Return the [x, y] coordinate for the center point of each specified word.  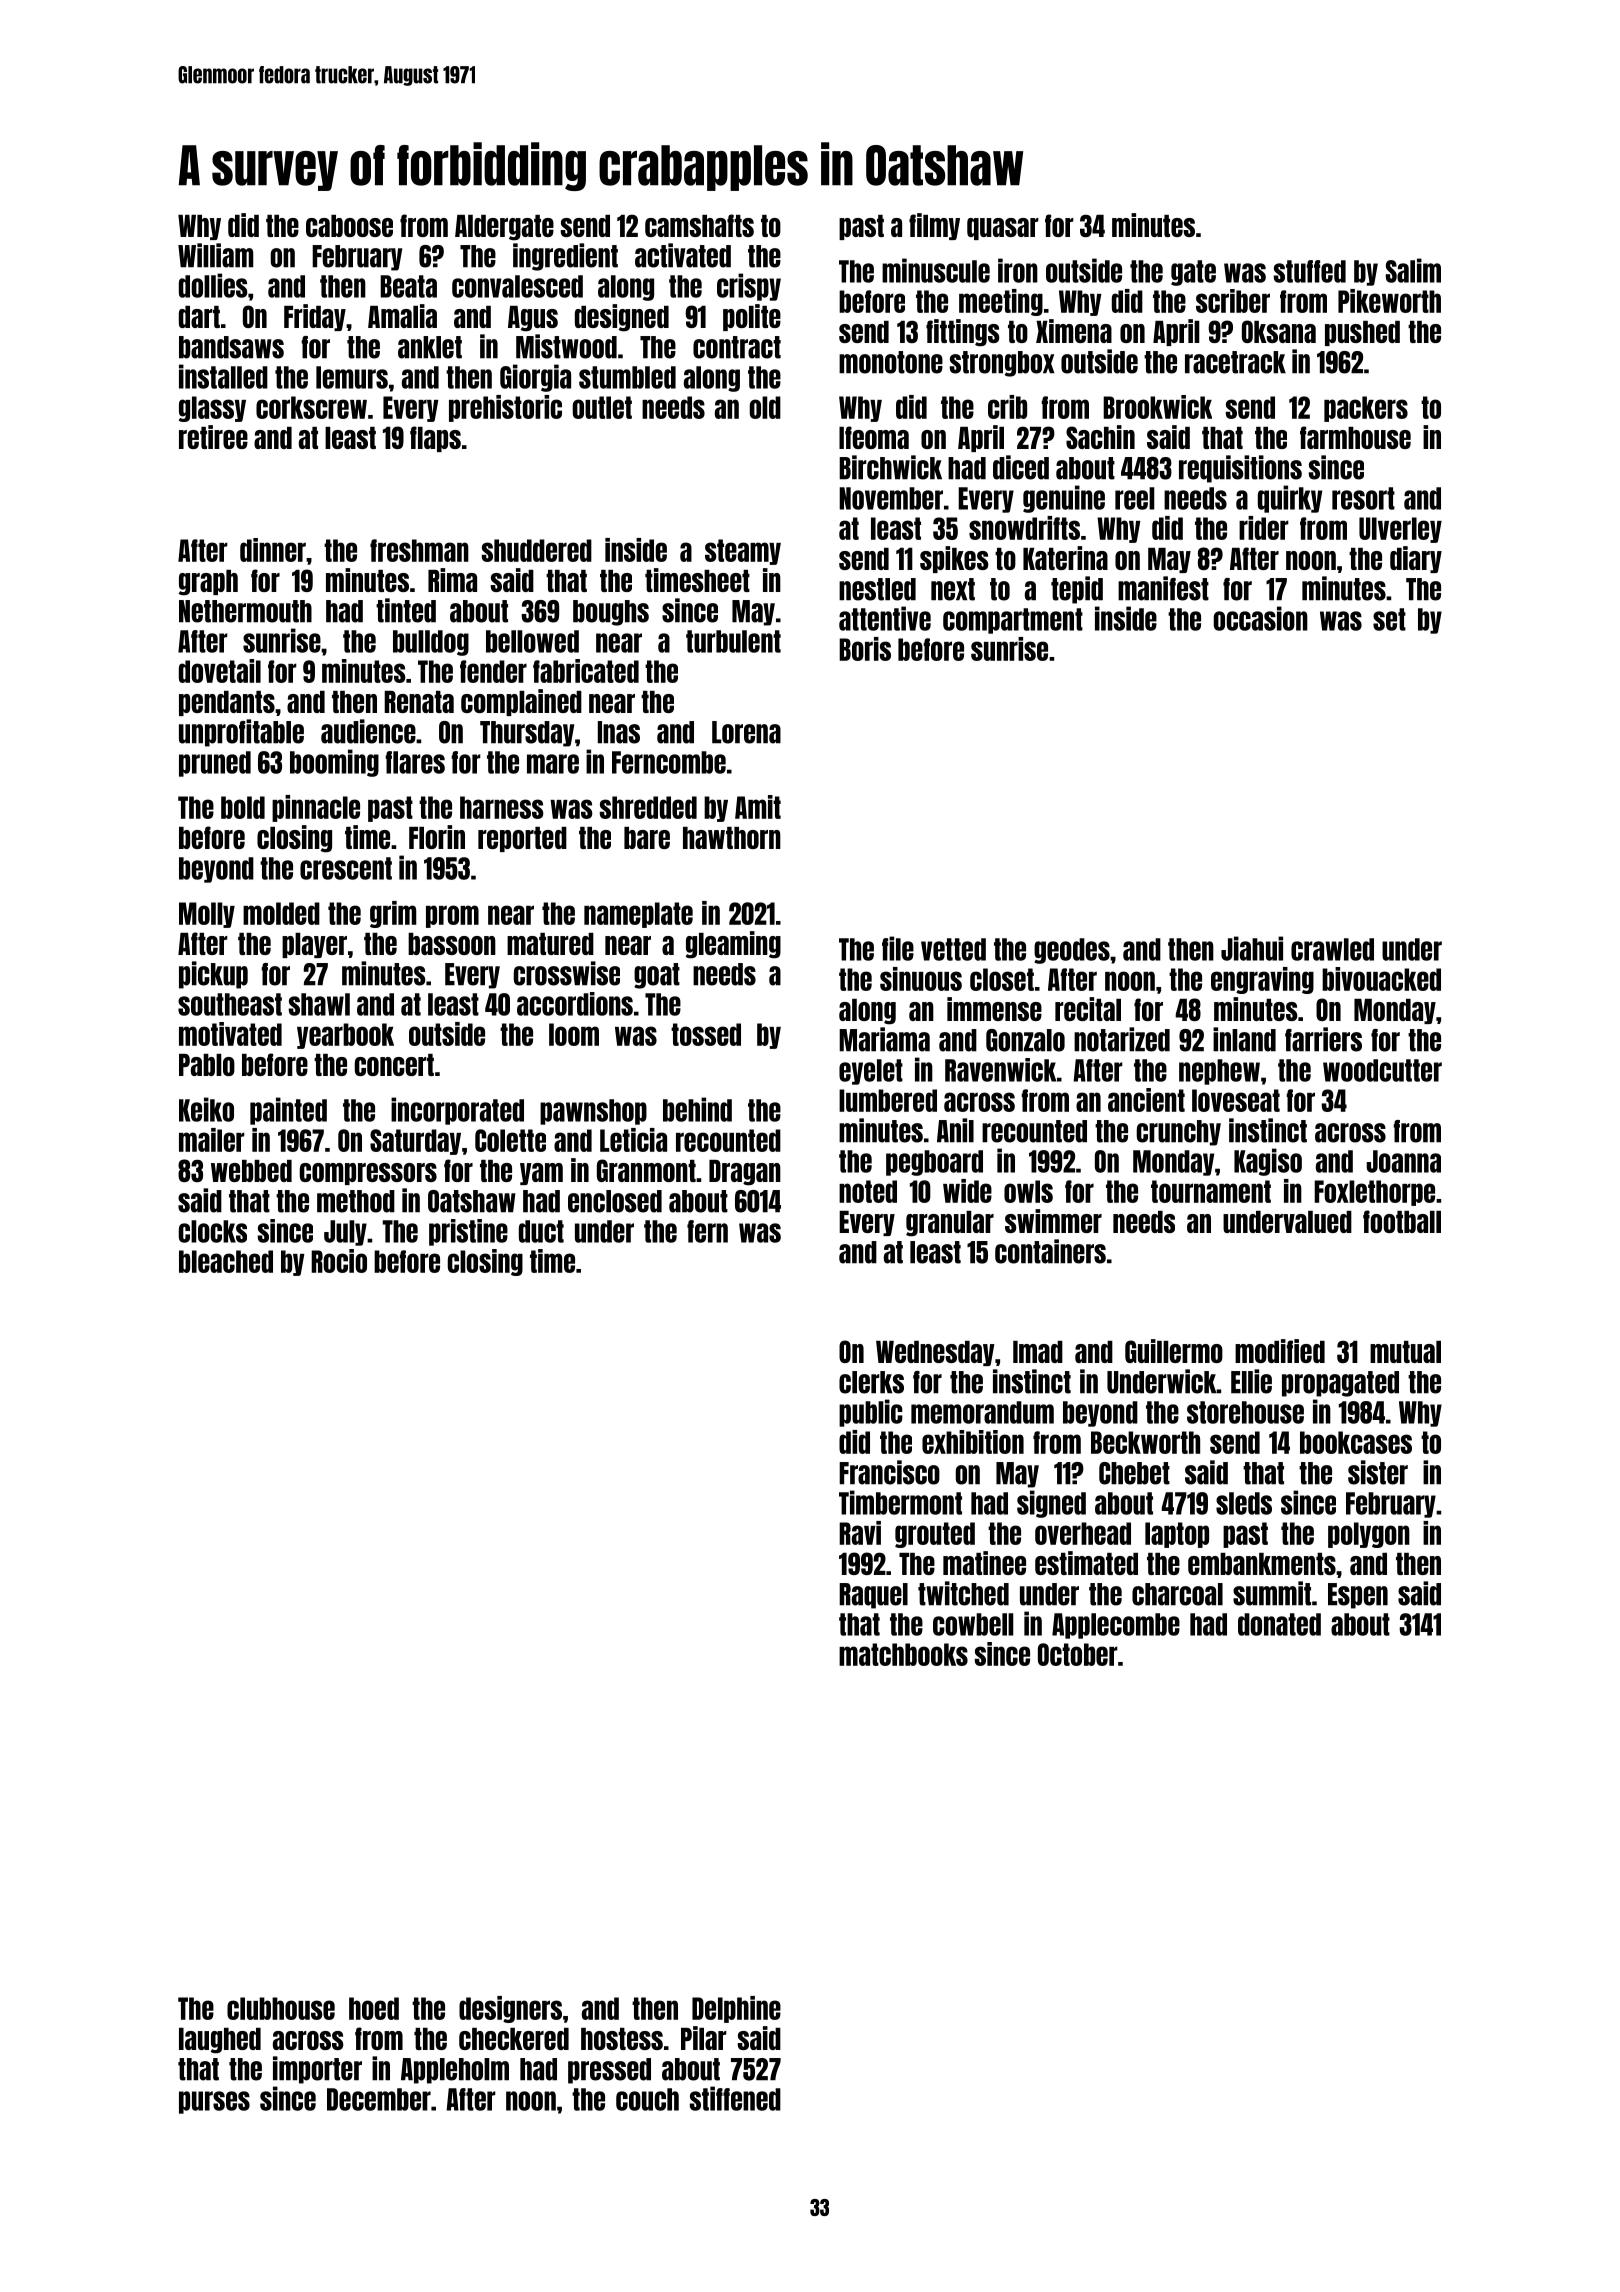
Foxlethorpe [1374, 1193]
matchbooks [903, 1654]
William [216, 255]
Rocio [339, 1261]
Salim [1413, 270]
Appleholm [455, 2071]
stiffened [735, 2098]
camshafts [699, 225]
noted [868, 1191]
